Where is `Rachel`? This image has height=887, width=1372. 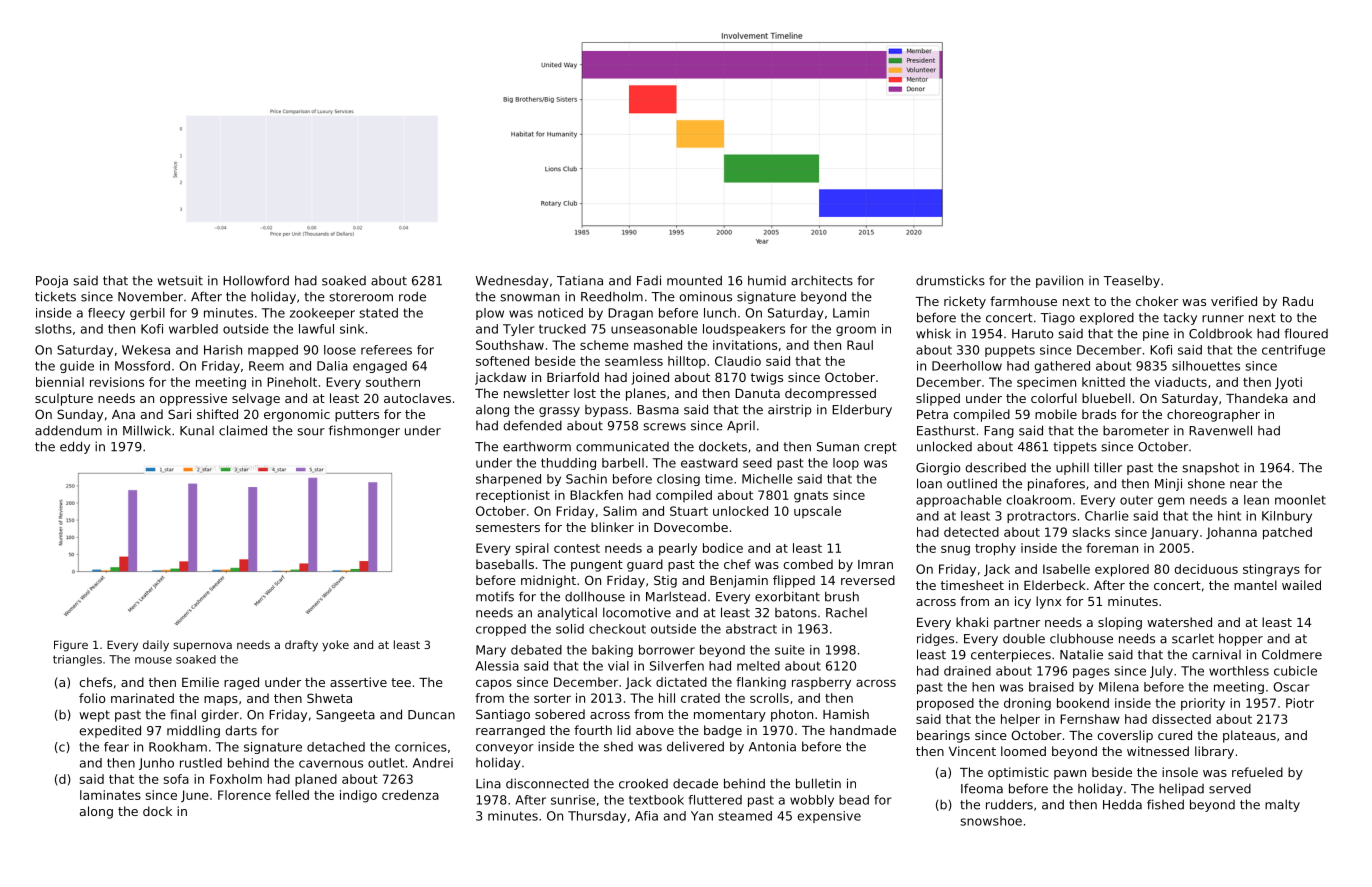
Rachel is located at coordinates (846, 613).
